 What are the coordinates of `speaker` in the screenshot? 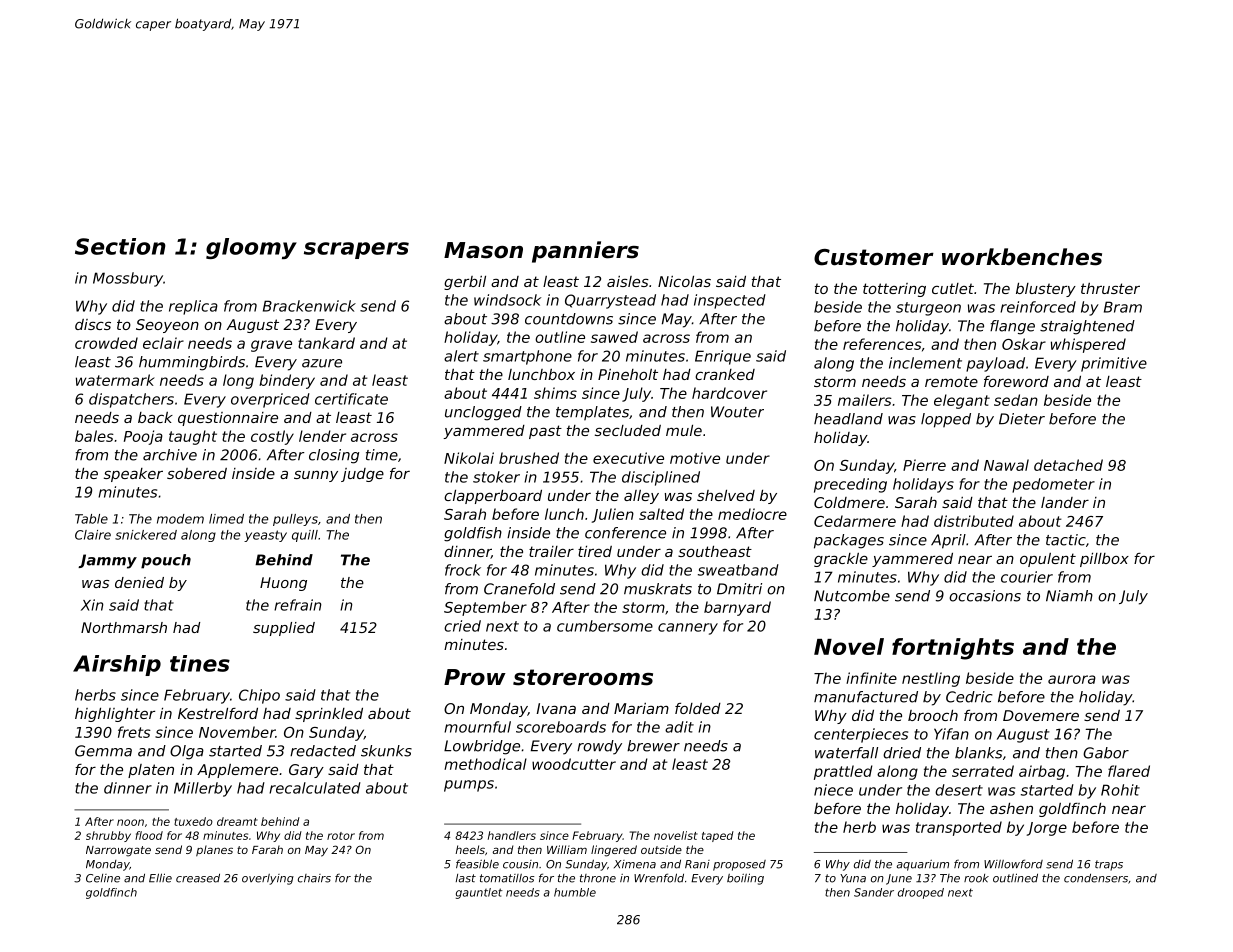 It's located at (133, 475).
